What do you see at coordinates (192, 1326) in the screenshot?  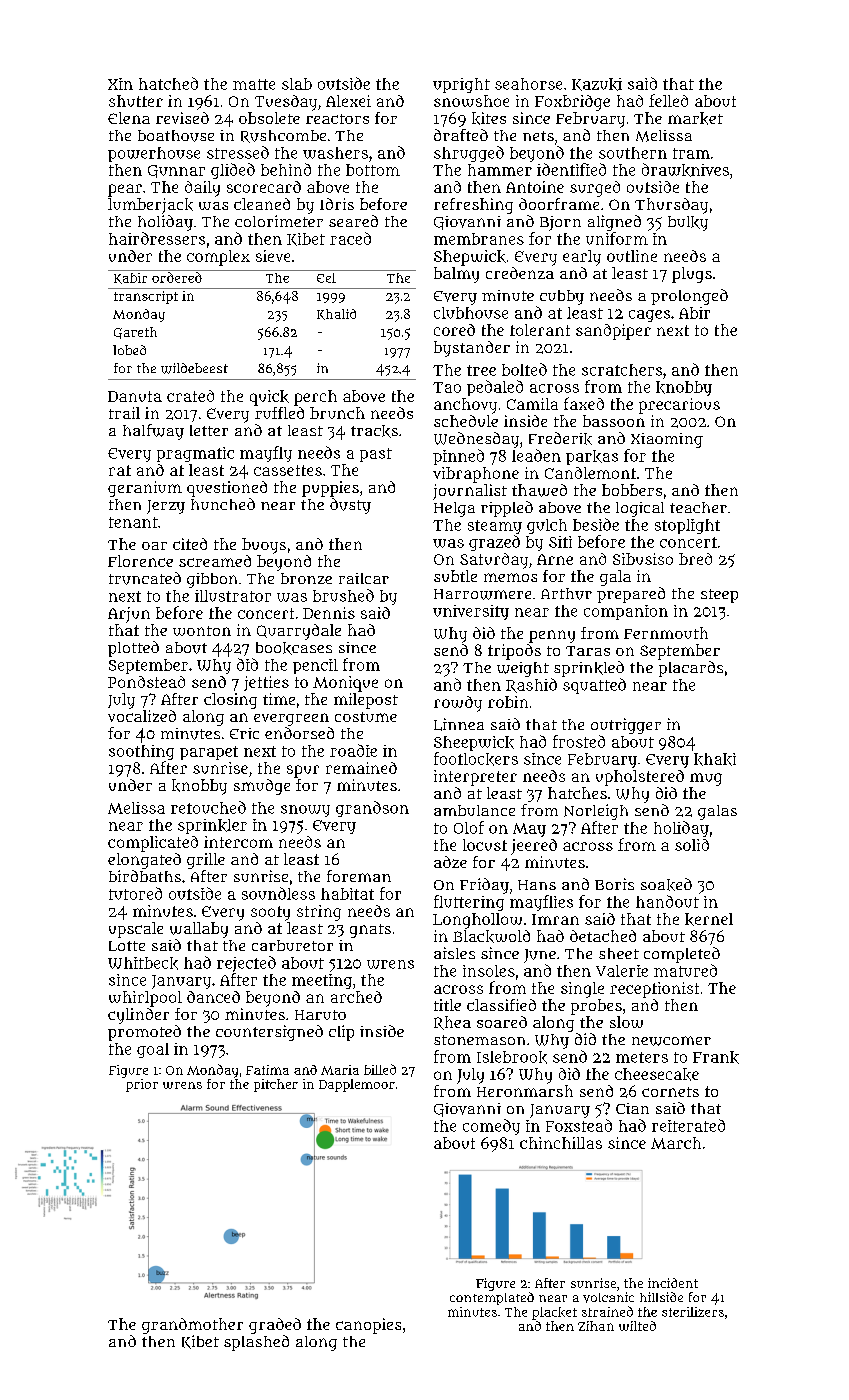 I see `grandmother` at bounding box center [192, 1326].
